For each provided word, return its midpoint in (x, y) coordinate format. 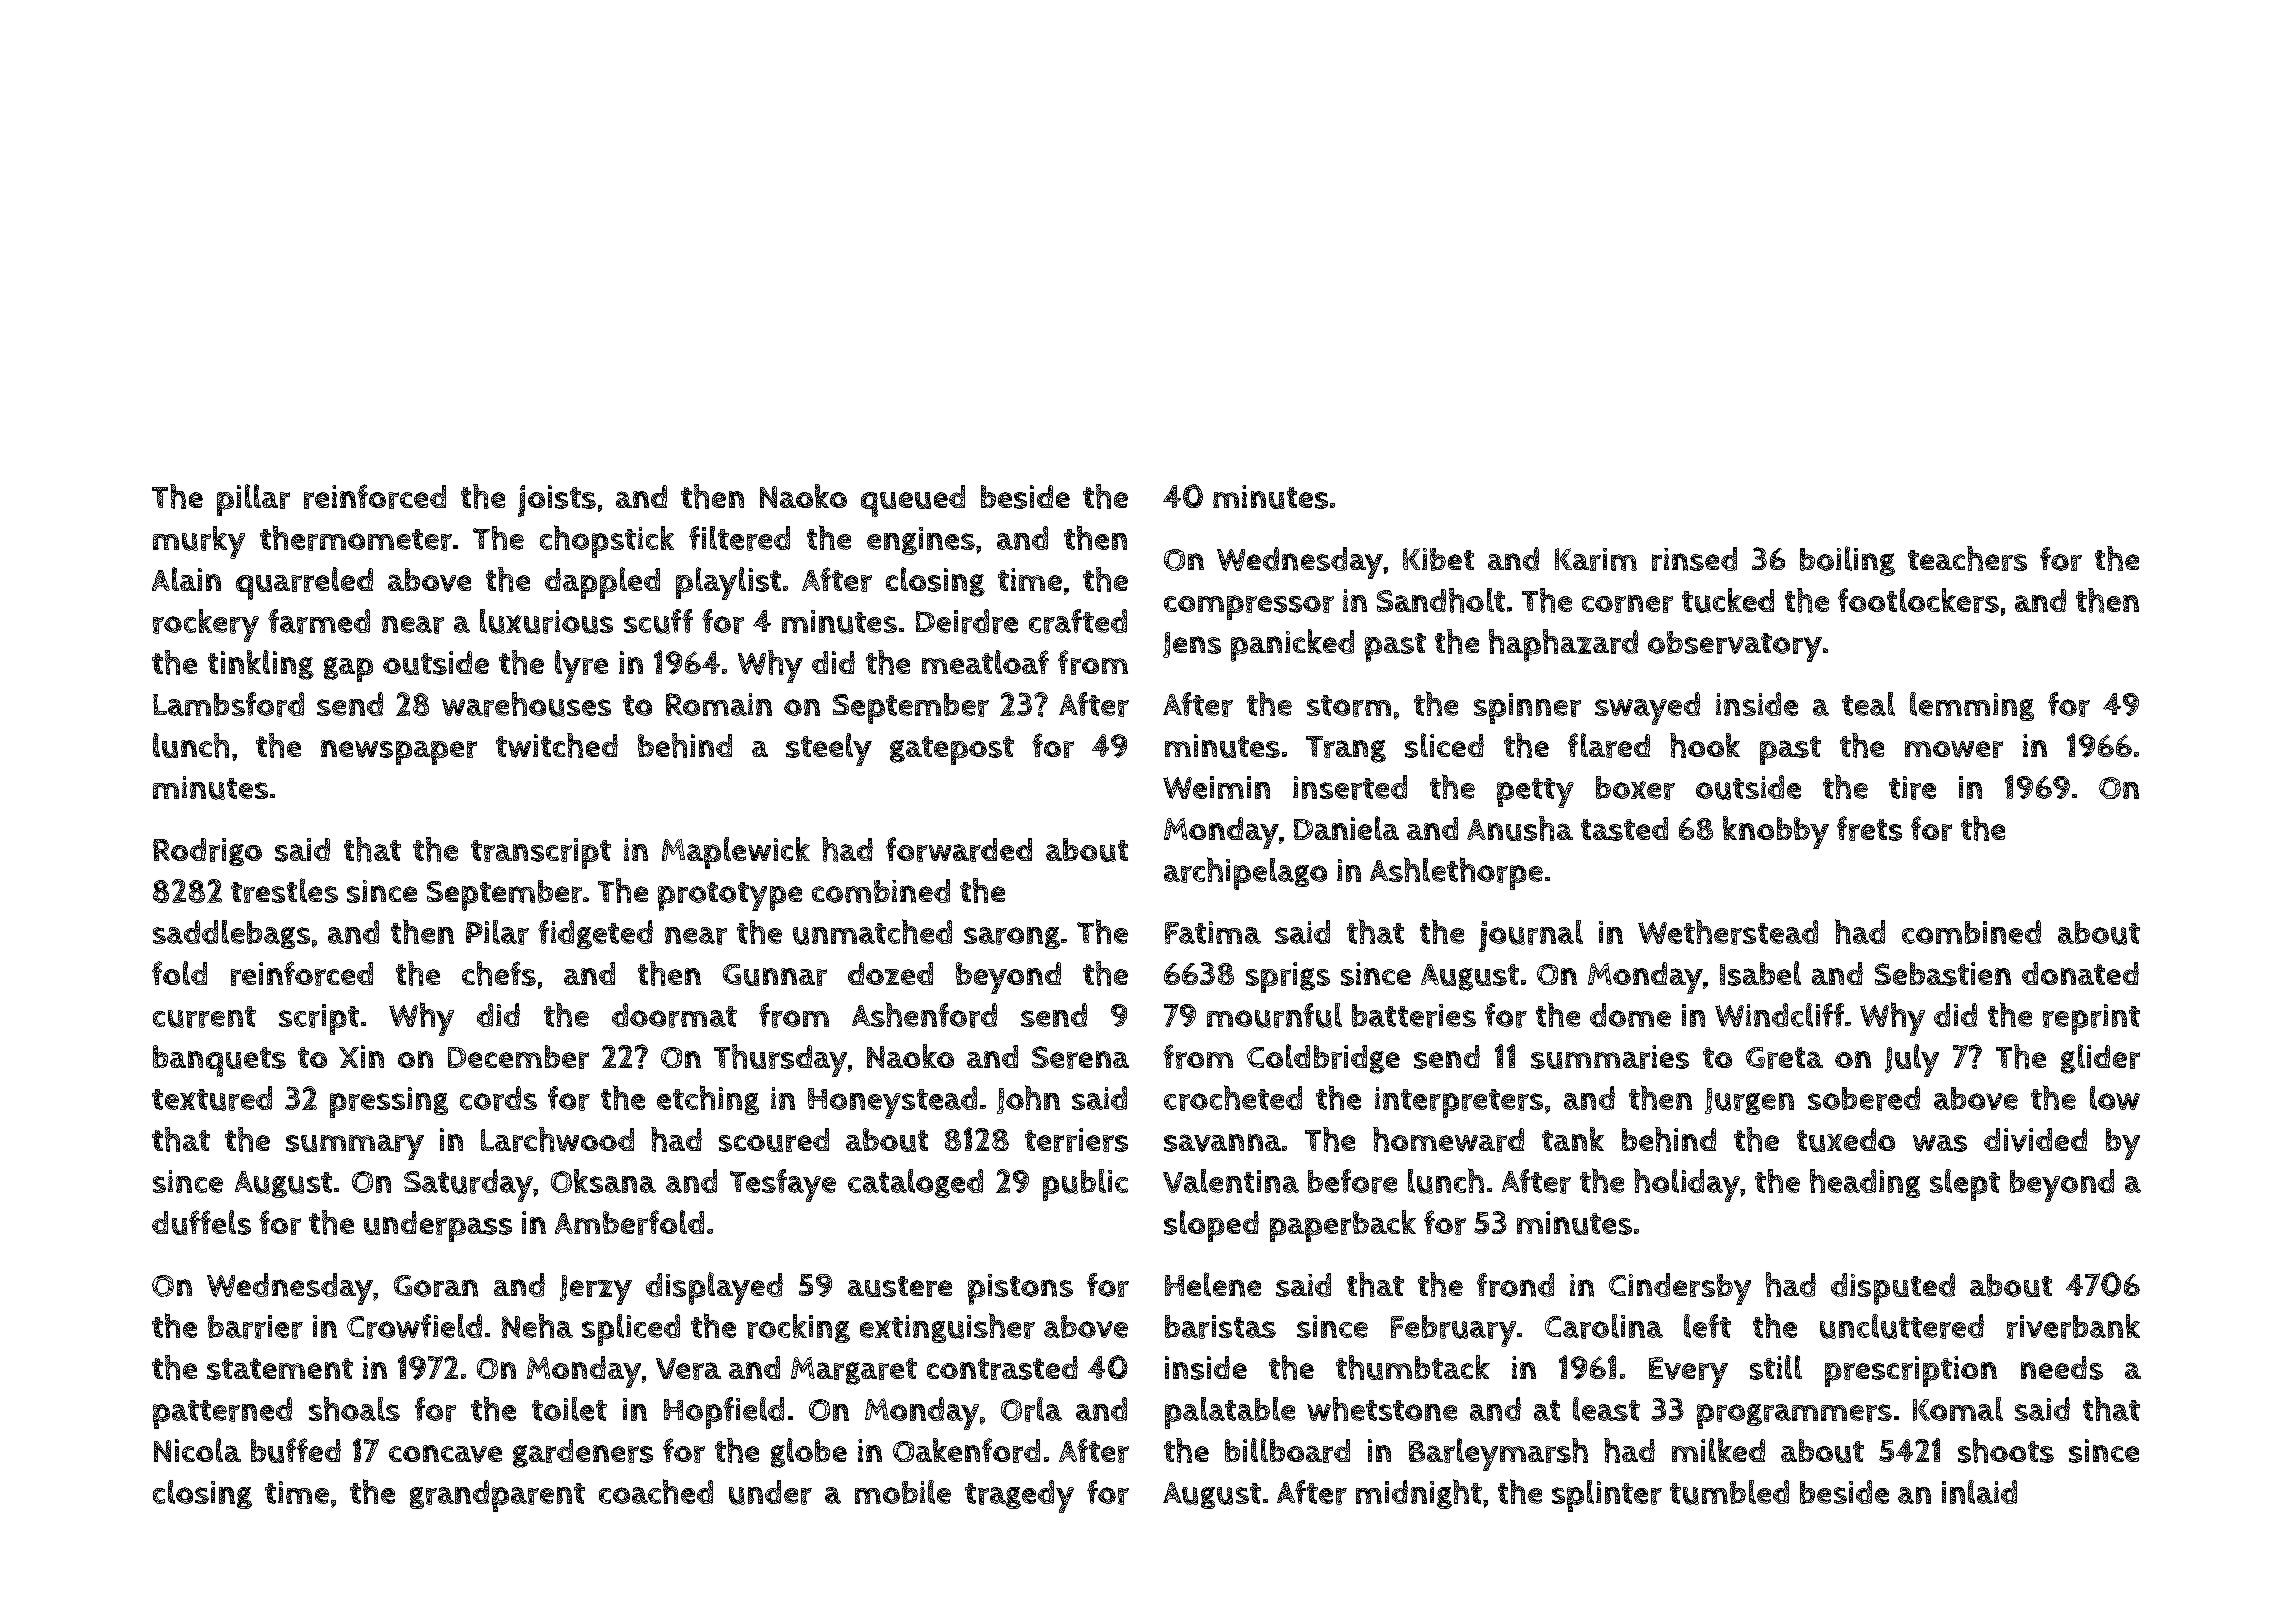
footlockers (1918, 600)
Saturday (468, 1185)
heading (1865, 1183)
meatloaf (985, 662)
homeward (1448, 1139)
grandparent (497, 1496)
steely (829, 749)
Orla (1031, 1409)
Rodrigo (207, 852)
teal (1868, 704)
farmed (319, 621)
